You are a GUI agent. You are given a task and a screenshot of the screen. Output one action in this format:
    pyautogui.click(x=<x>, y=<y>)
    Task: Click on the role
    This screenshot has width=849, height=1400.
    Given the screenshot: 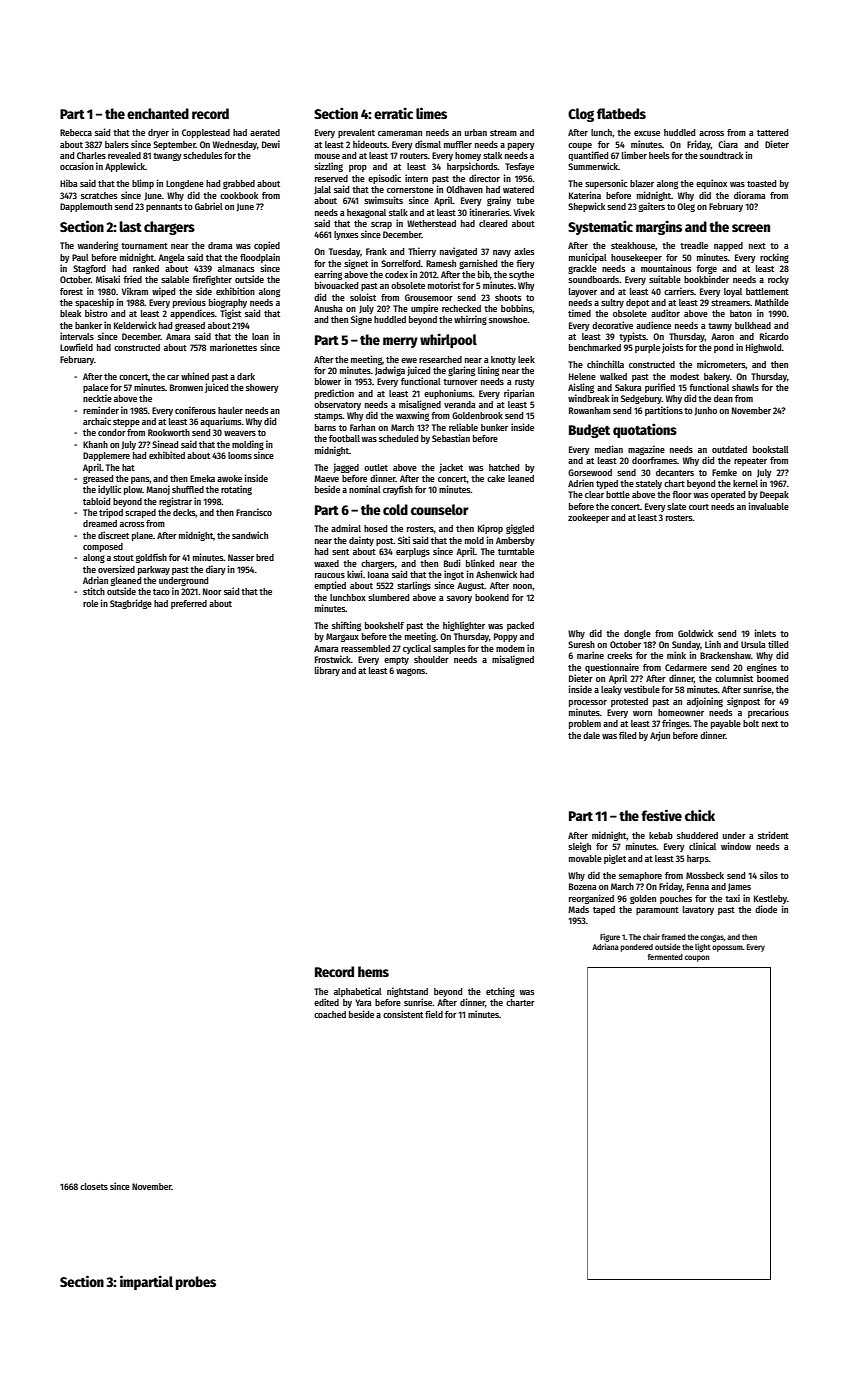 What is the action you would take?
    pyautogui.click(x=90, y=603)
